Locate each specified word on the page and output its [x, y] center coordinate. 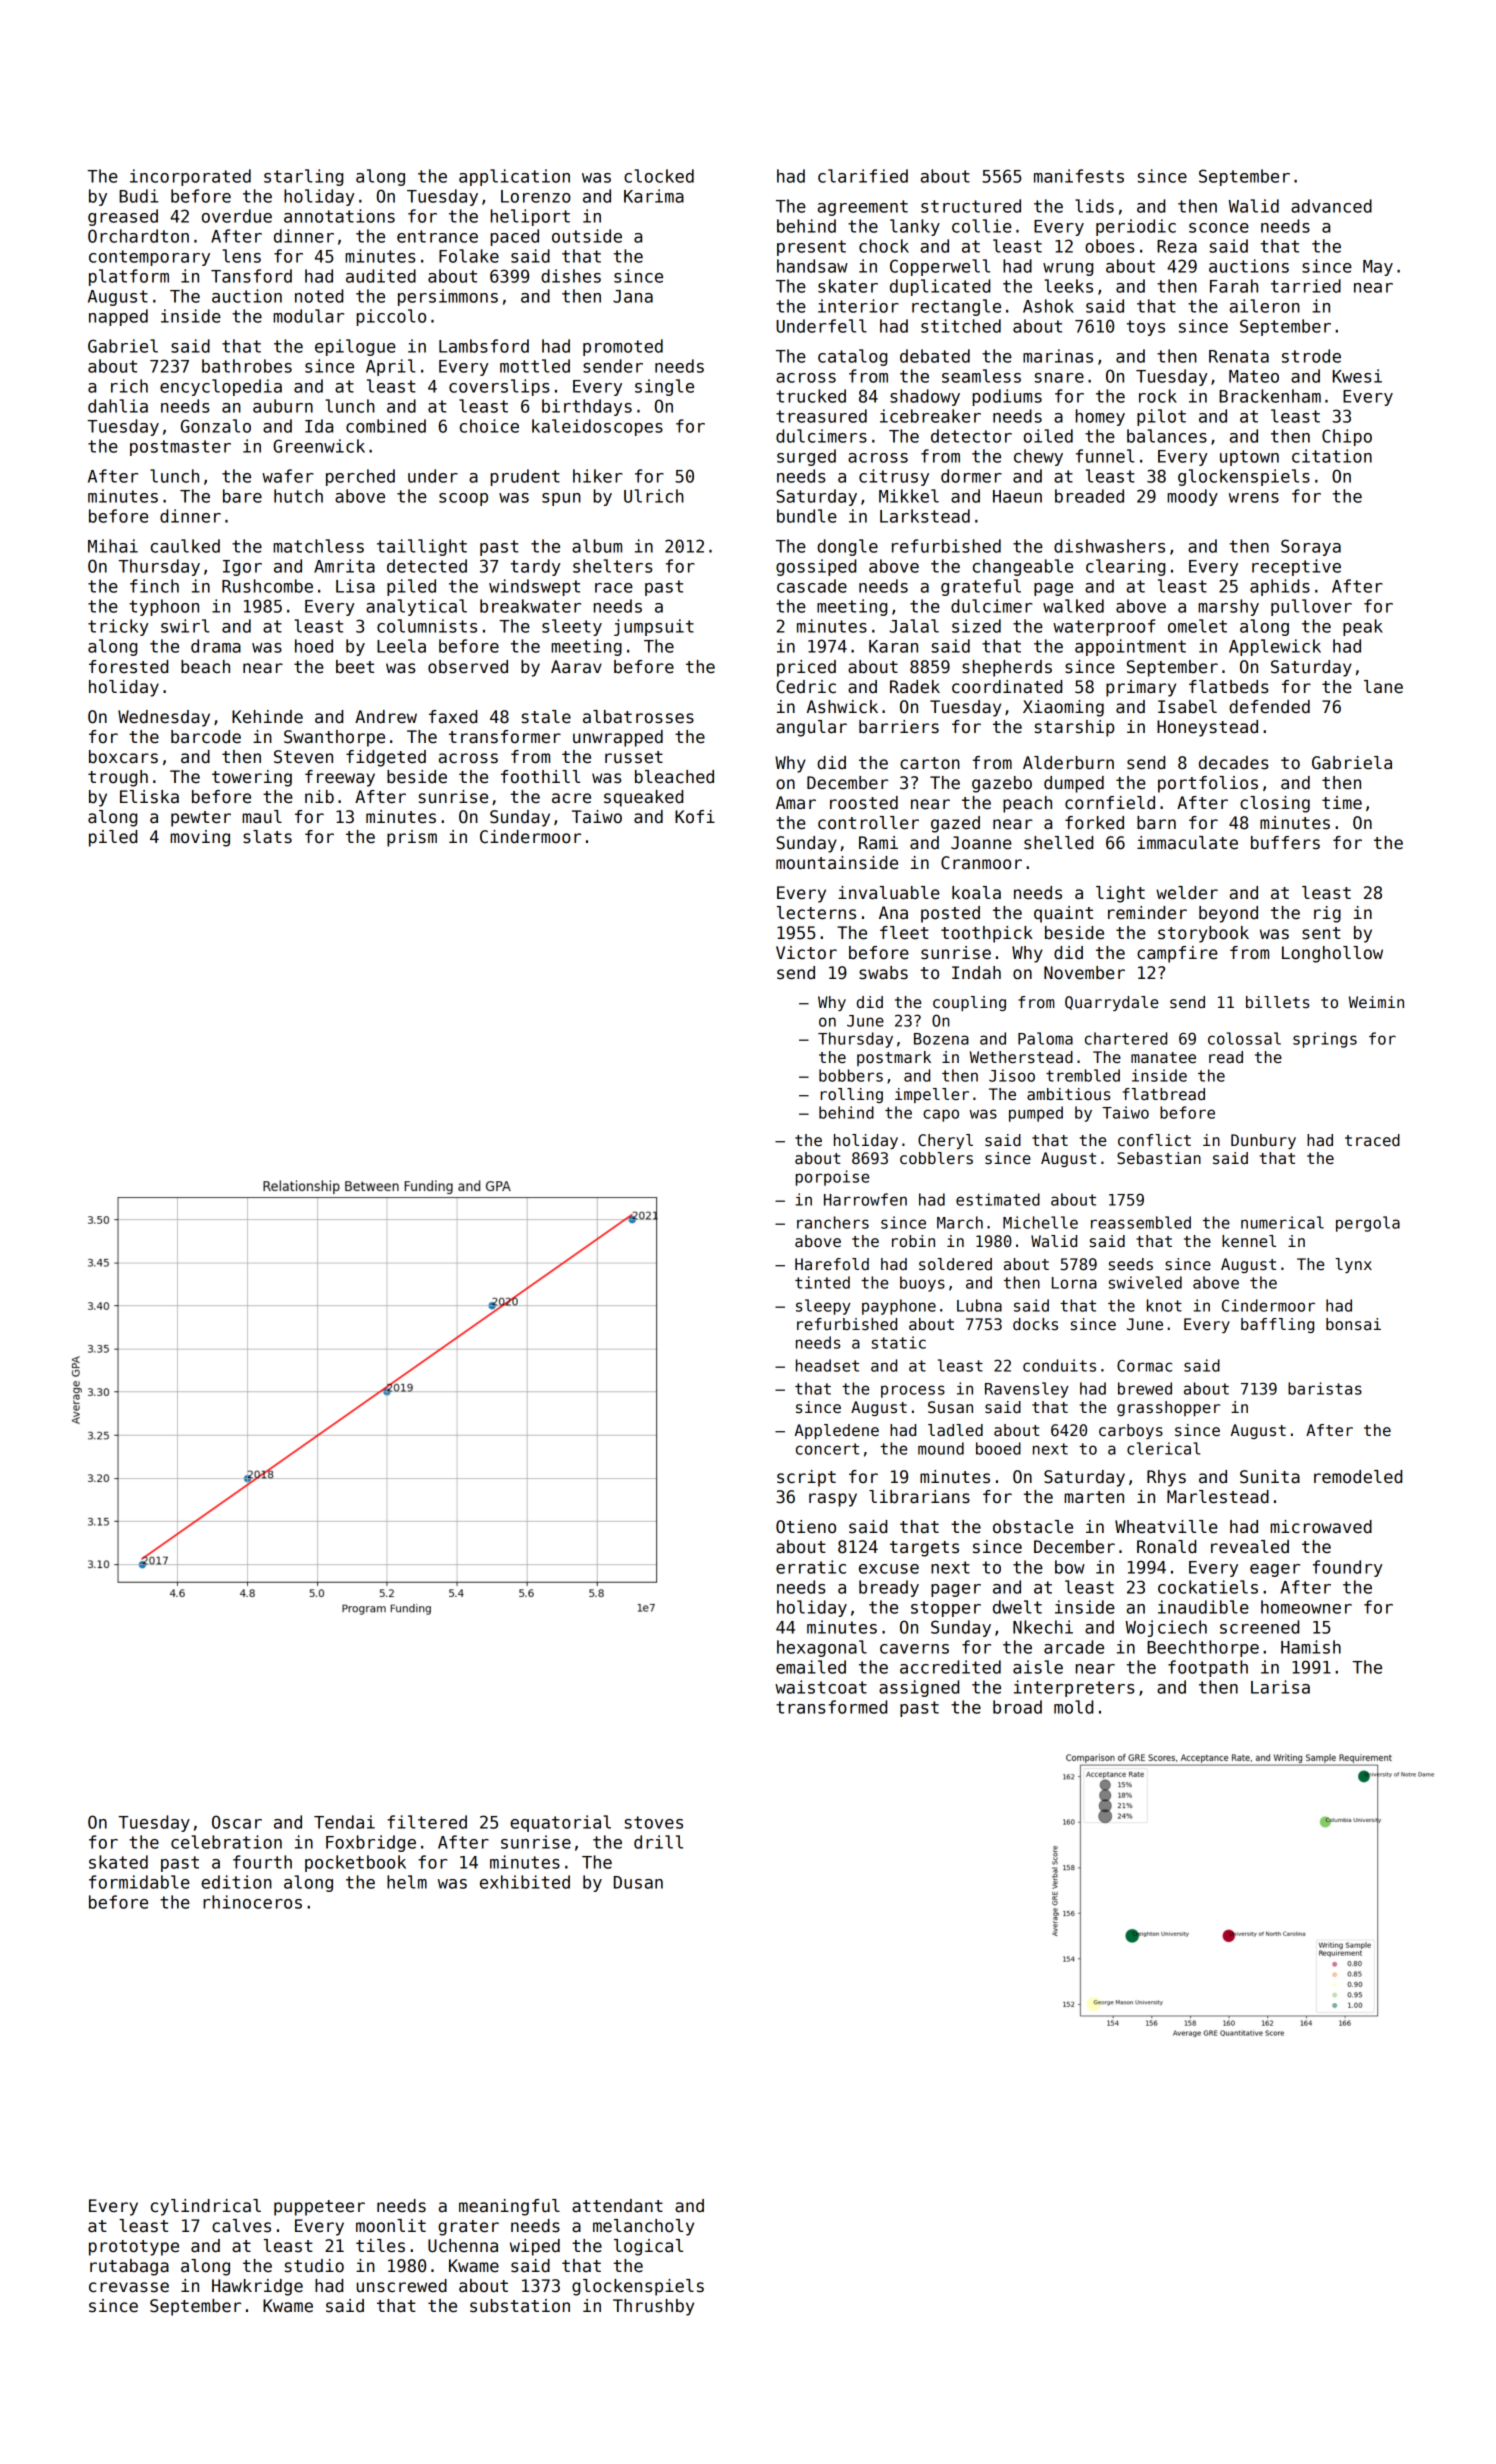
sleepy [823, 1307]
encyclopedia [221, 387]
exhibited [525, 1882]
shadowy [925, 397]
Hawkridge [257, 2287]
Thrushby [653, 2307]
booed [998, 1448]
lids [1094, 206]
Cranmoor [981, 863]
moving [200, 838]
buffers [1285, 843]
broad [1017, 1707]
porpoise [832, 1178]
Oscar [237, 1822]
